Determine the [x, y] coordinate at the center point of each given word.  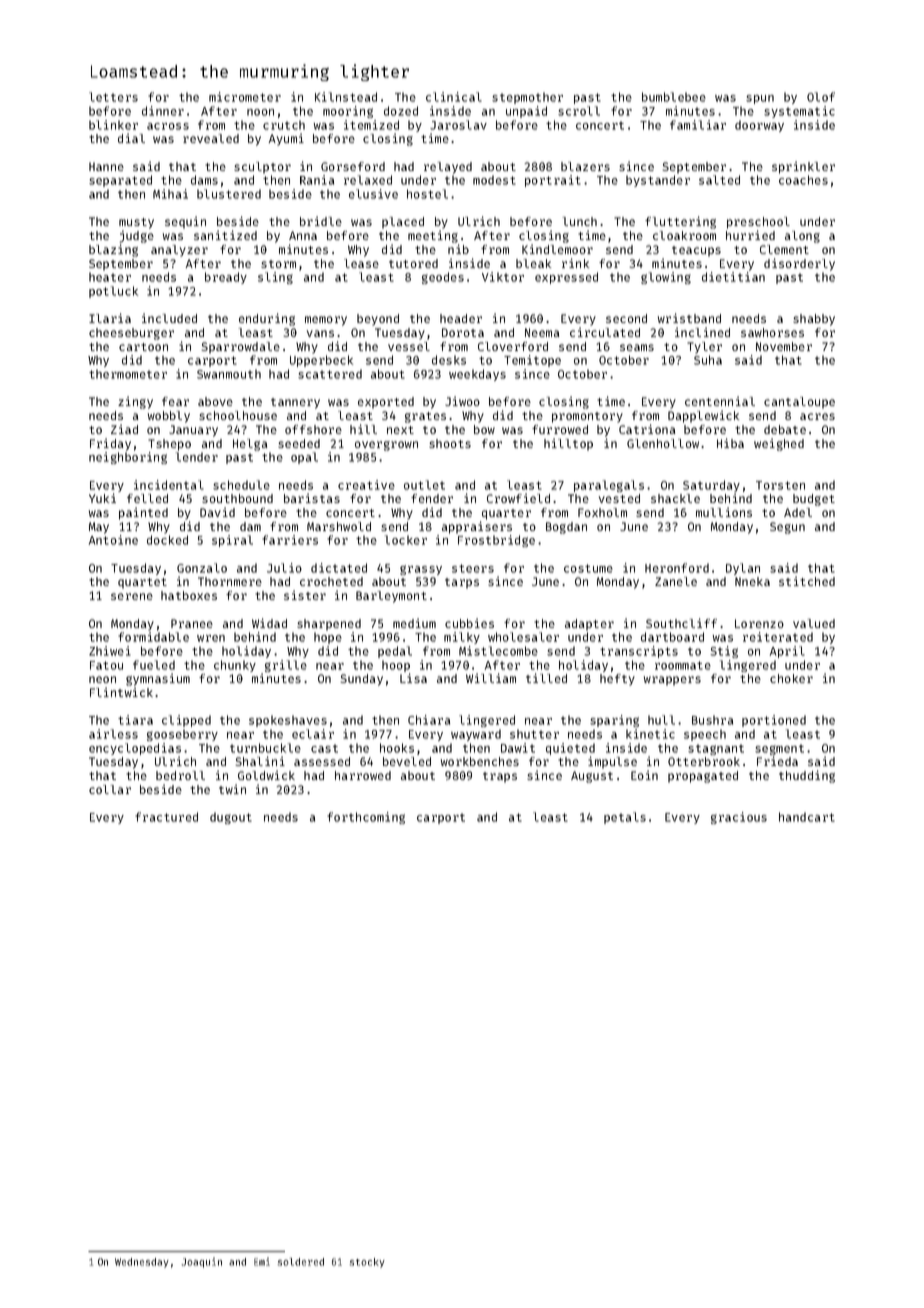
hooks [397, 748]
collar [110, 789]
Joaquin [202, 1262]
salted [719, 180]
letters [113, 97]
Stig [724, 652]
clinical [454, 97]
